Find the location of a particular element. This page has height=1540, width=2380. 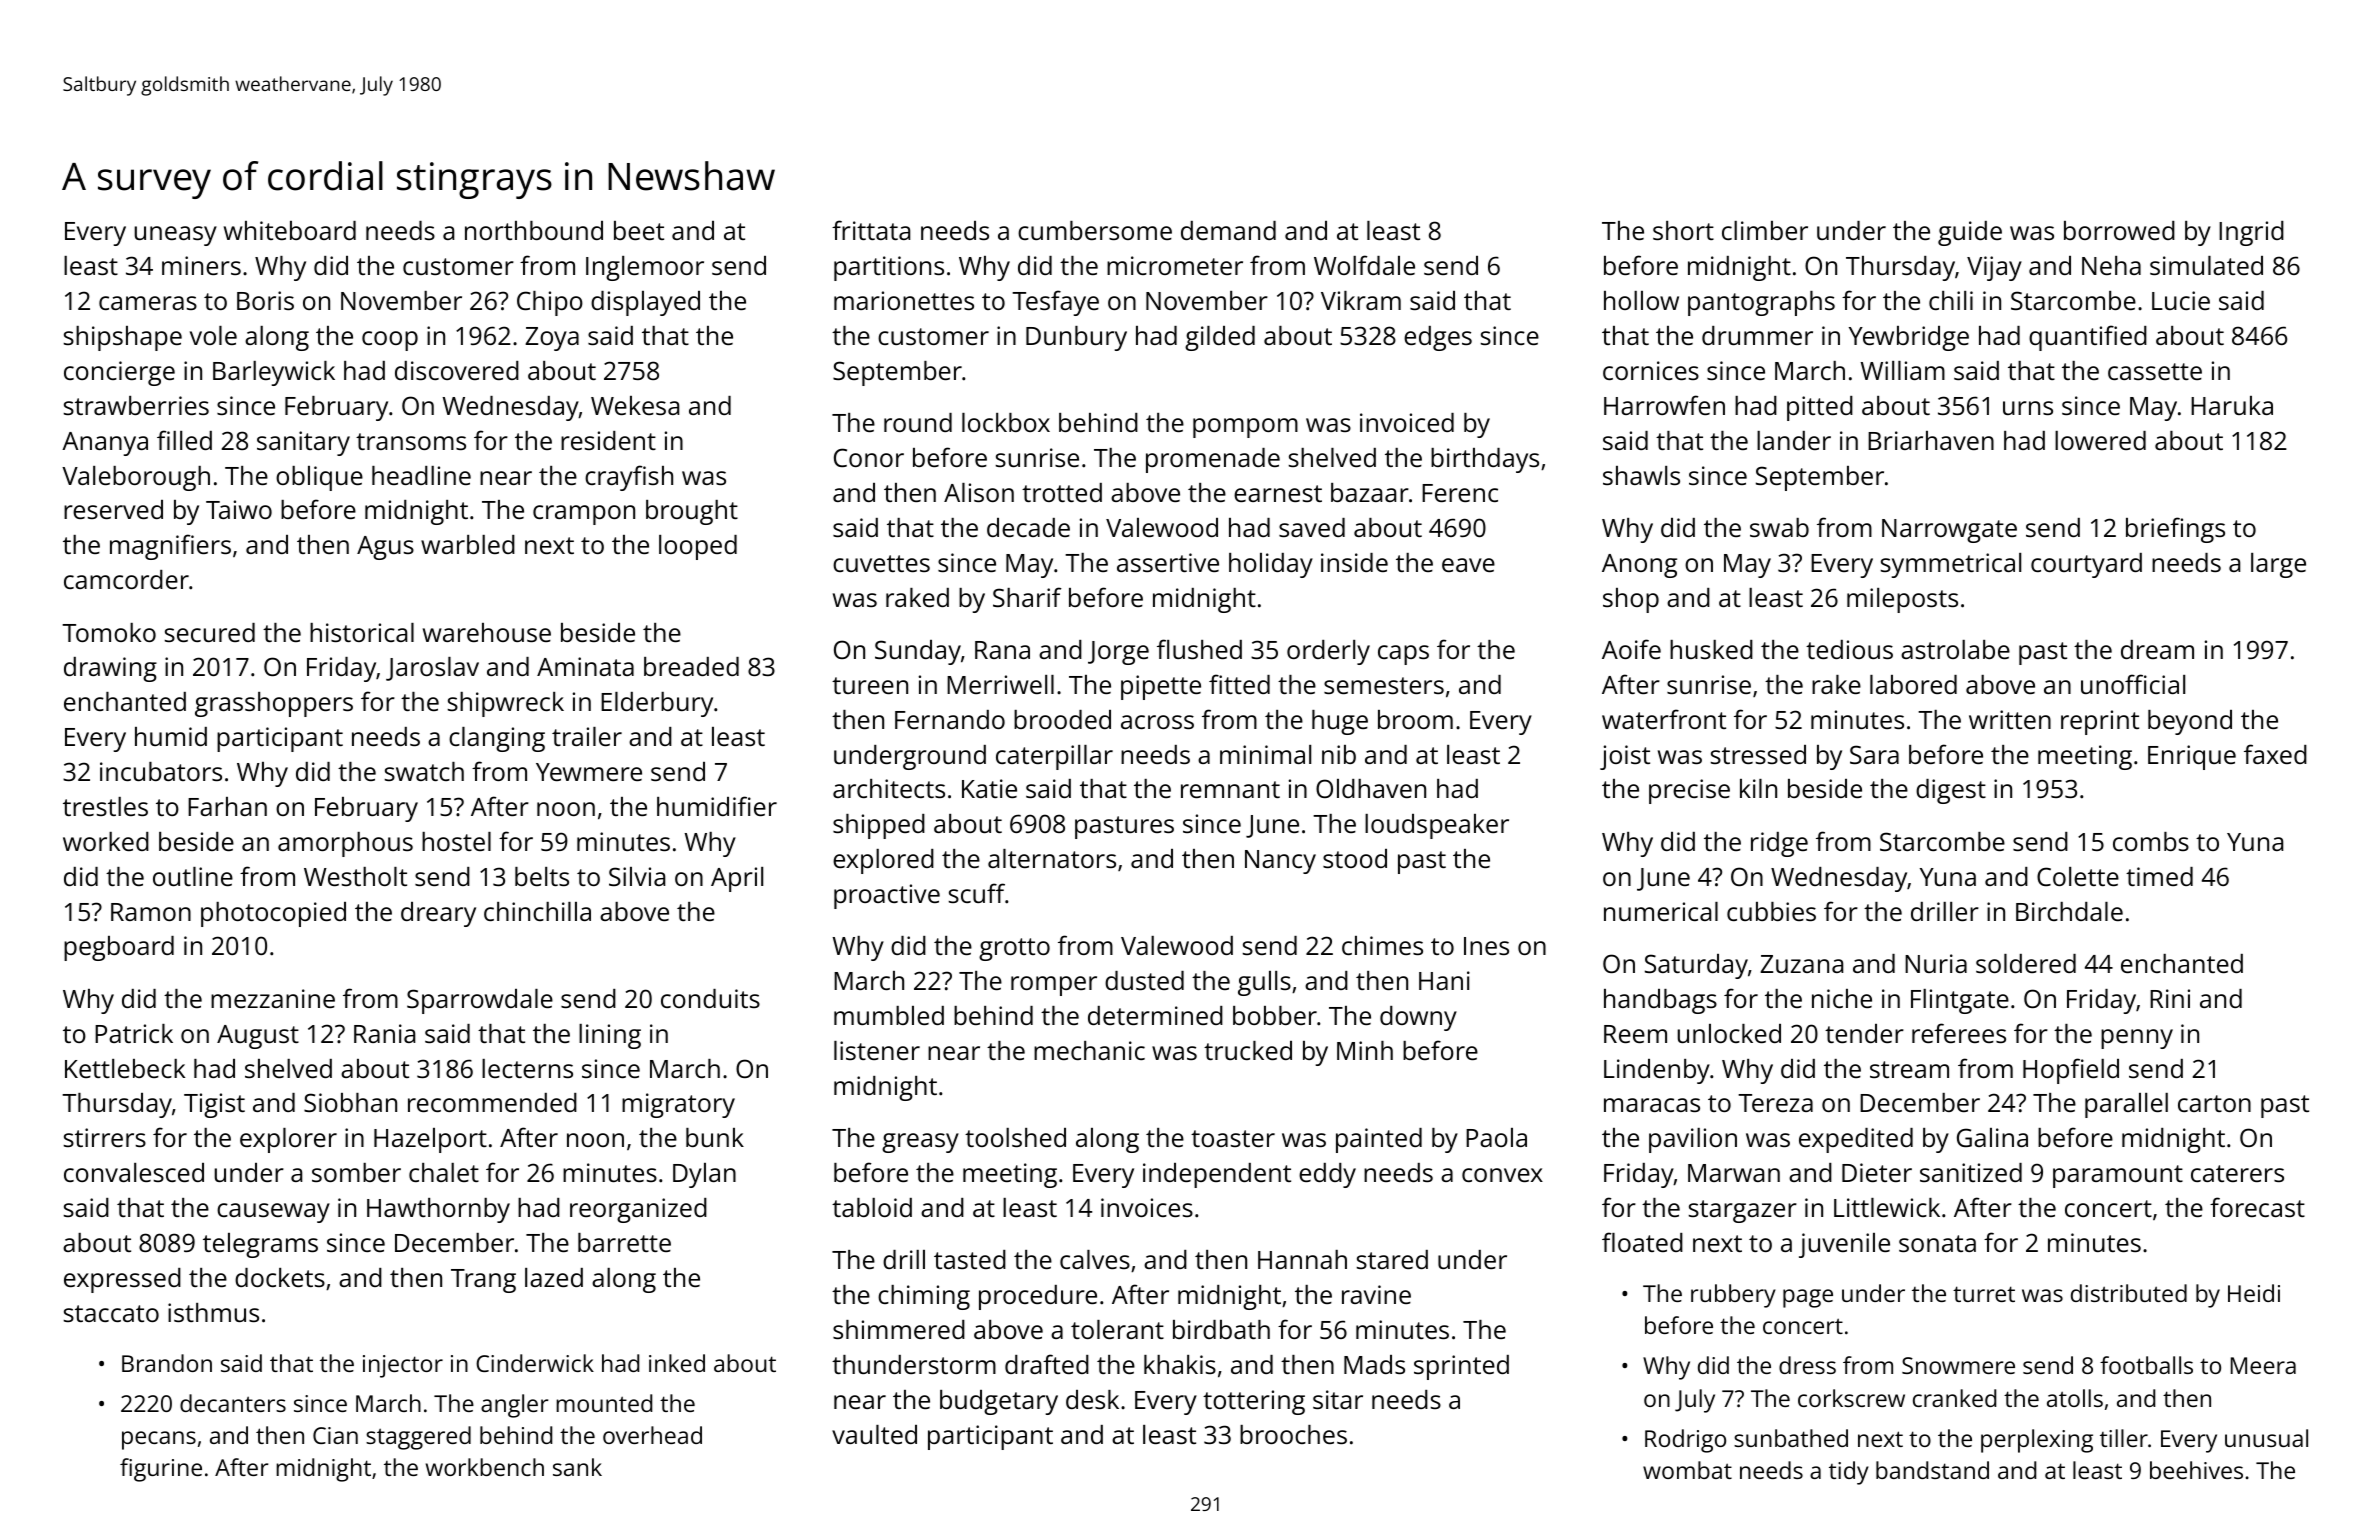

convalesced is located at coordinates (134, 1172).
